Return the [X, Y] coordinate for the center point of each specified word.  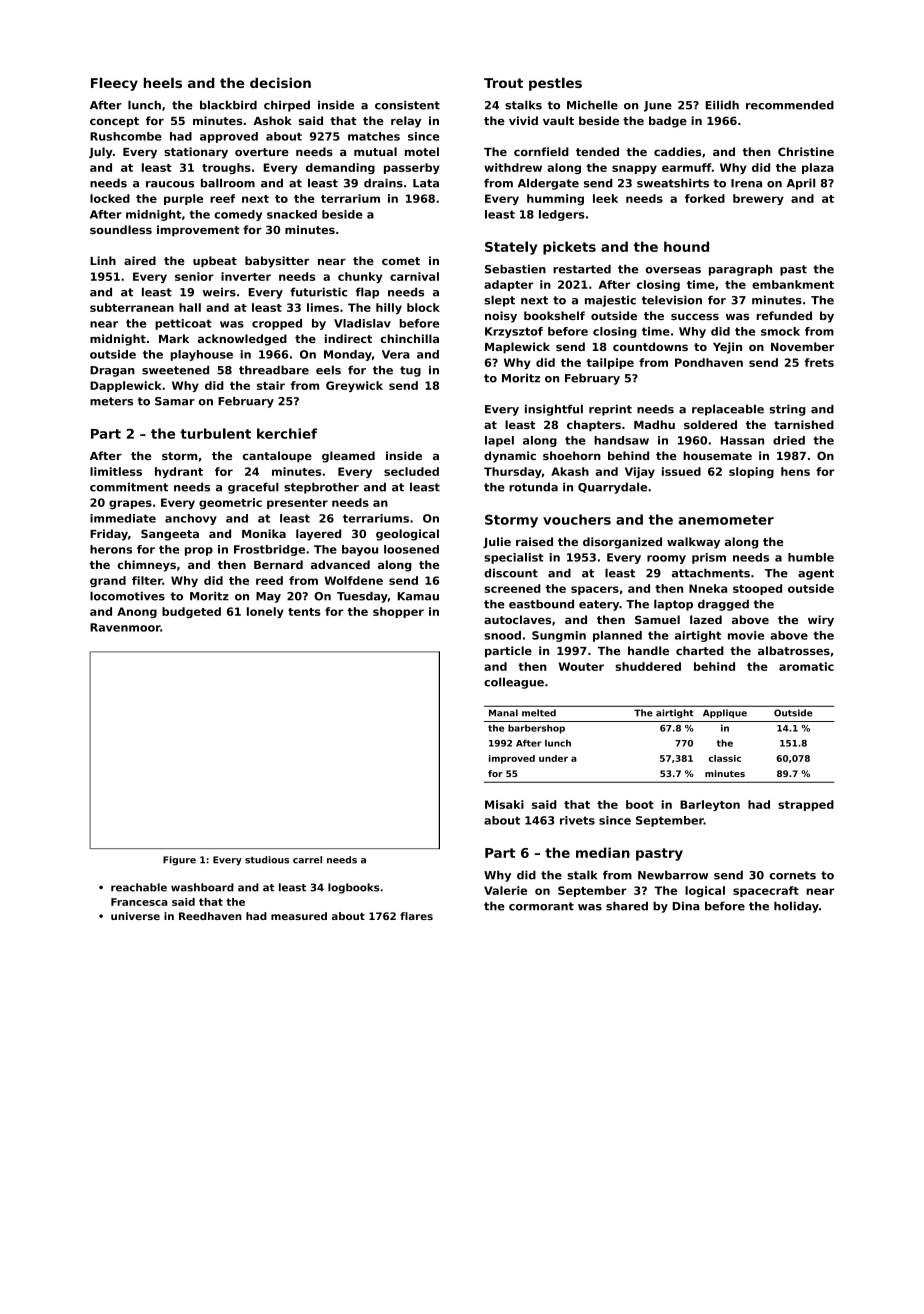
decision [280, 83]
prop [199, 551]
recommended [790, 105]
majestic [610, 301]
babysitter [277, 262]
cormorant [541, 906]
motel [422, 151]
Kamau [418, 596]
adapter [509, 285]
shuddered [648, 666]
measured [299, 916]
